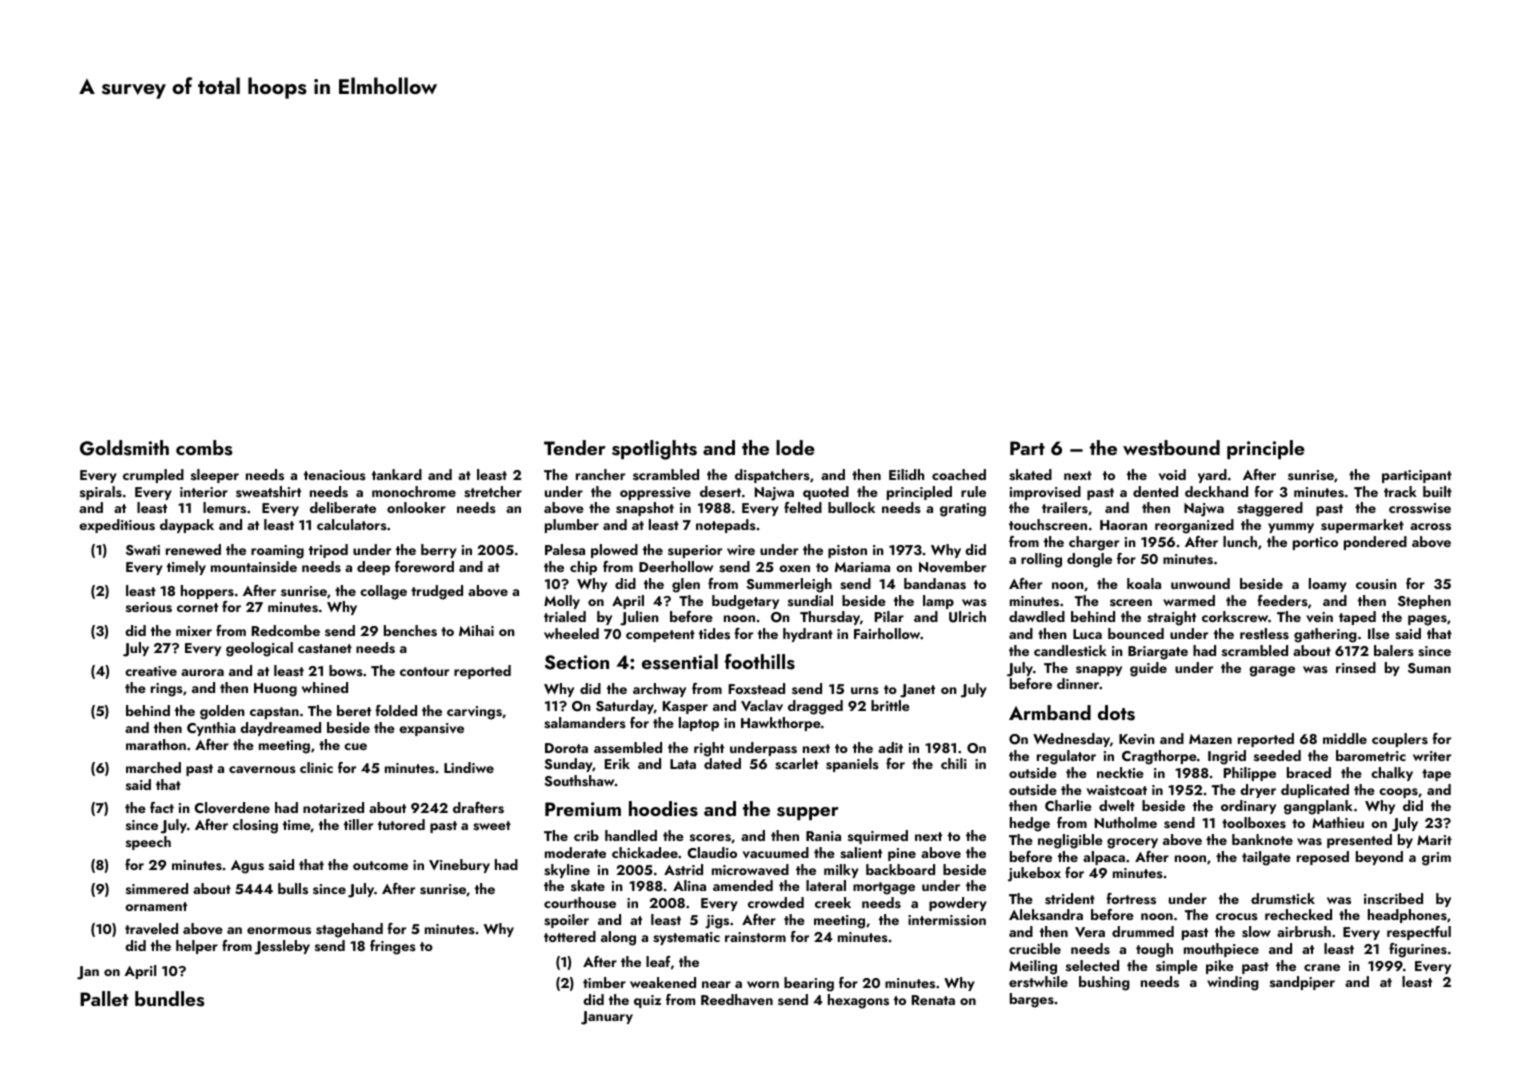  What do you see at coordinates (722, 763) in the screenshot?
I see `dated` at bounding box center [722, 763].
